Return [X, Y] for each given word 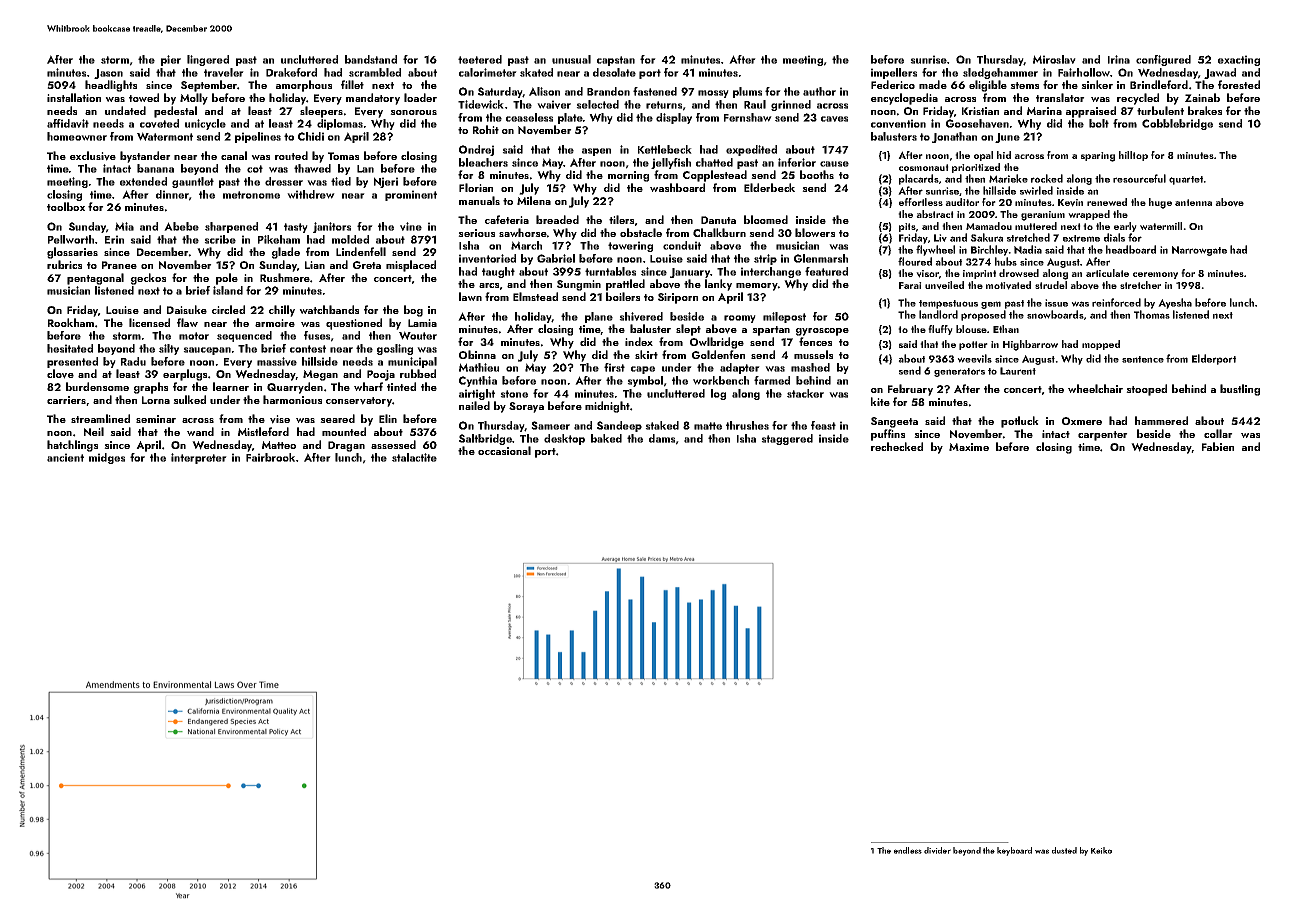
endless [908, 850]
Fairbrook [270, 457]
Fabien [1218, 446]
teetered [480, 59]
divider [937, 850]
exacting [1239, 60]
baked [606, 438]
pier [171, 60]
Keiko [1101, 850]
